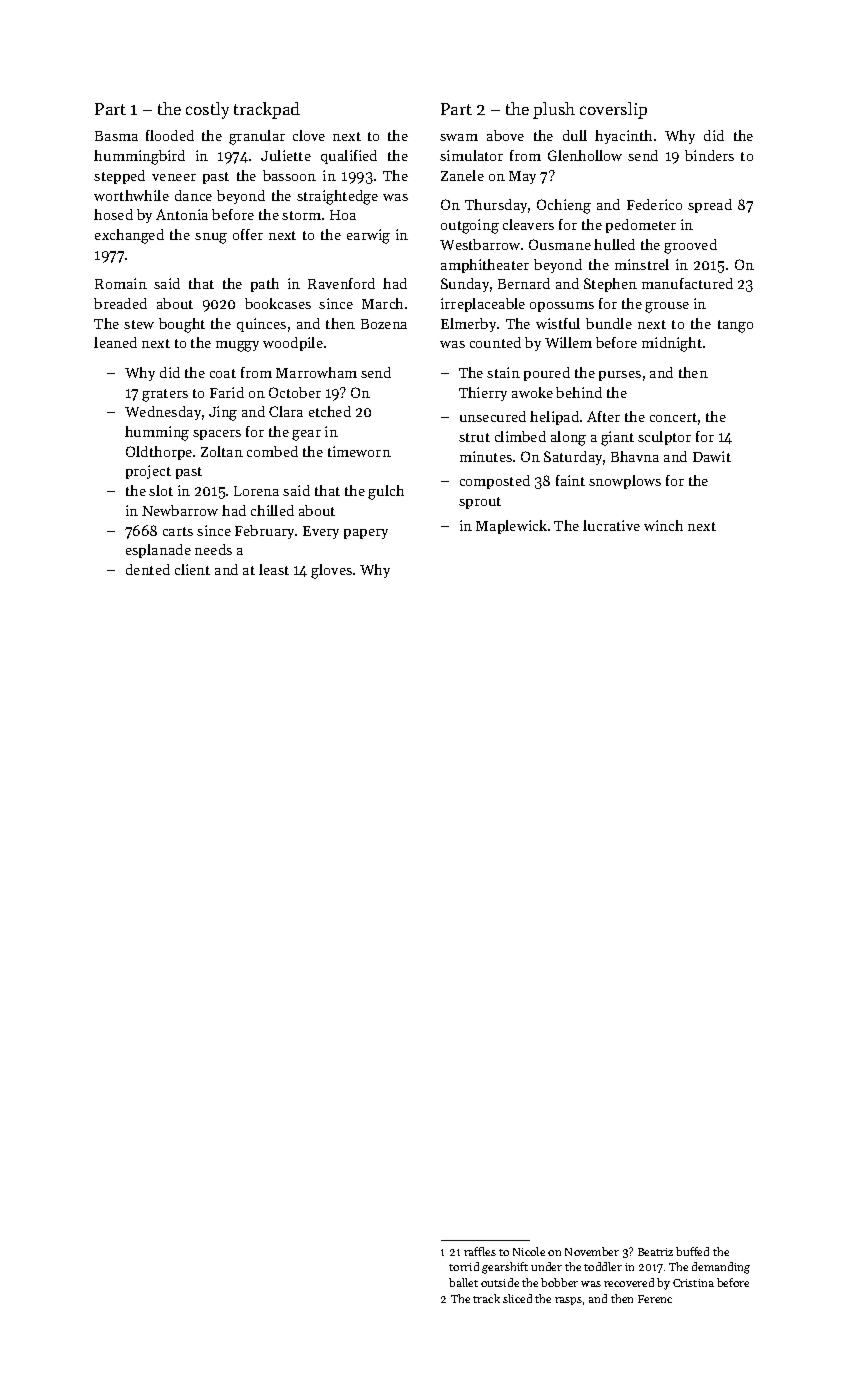  What do you see at coordinates (349, 157) in the document?
I see `qualified` at bounding box center [349, 157].
